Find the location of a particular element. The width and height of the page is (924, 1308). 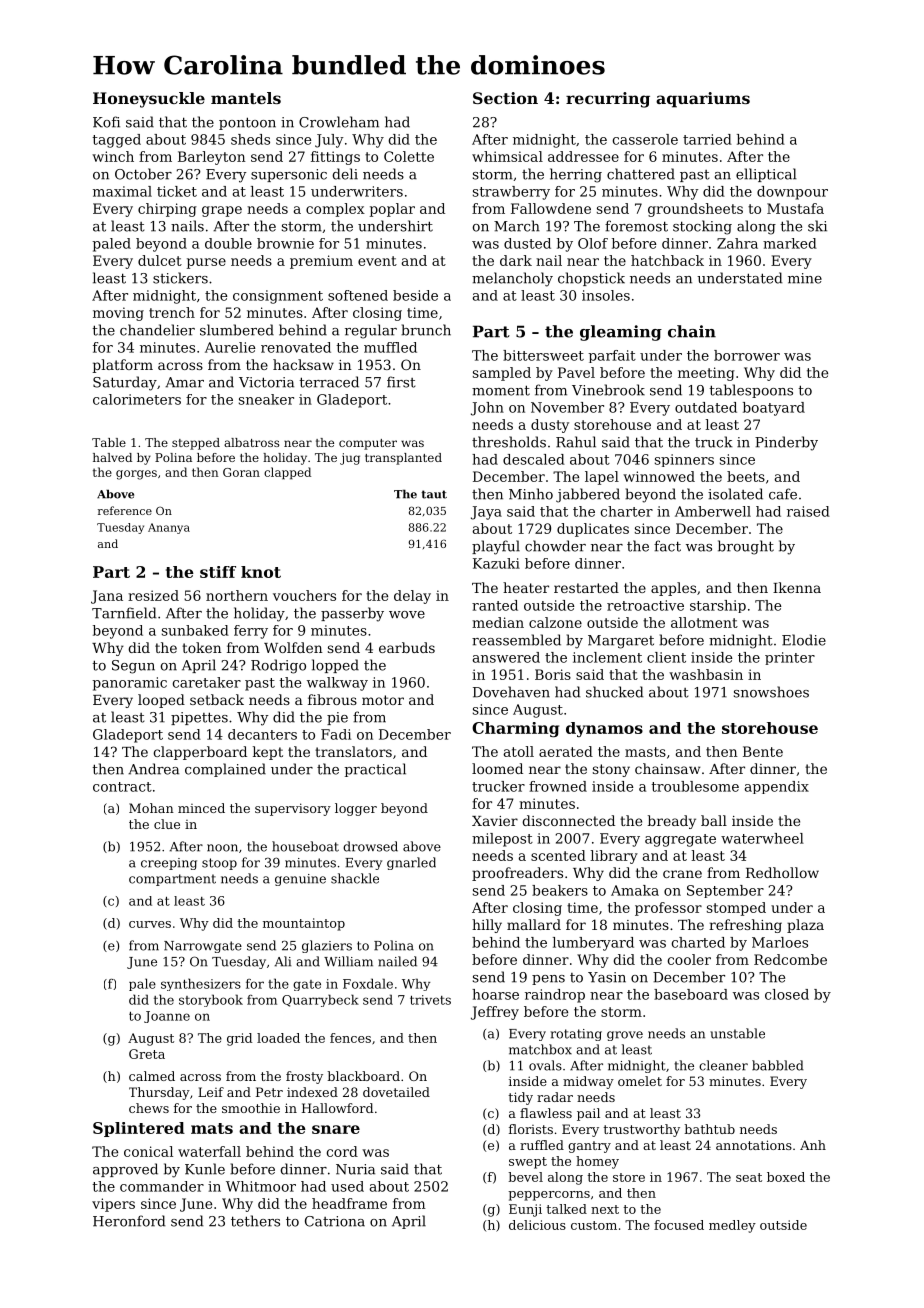

brunch is located at coordinates (426, 330).
